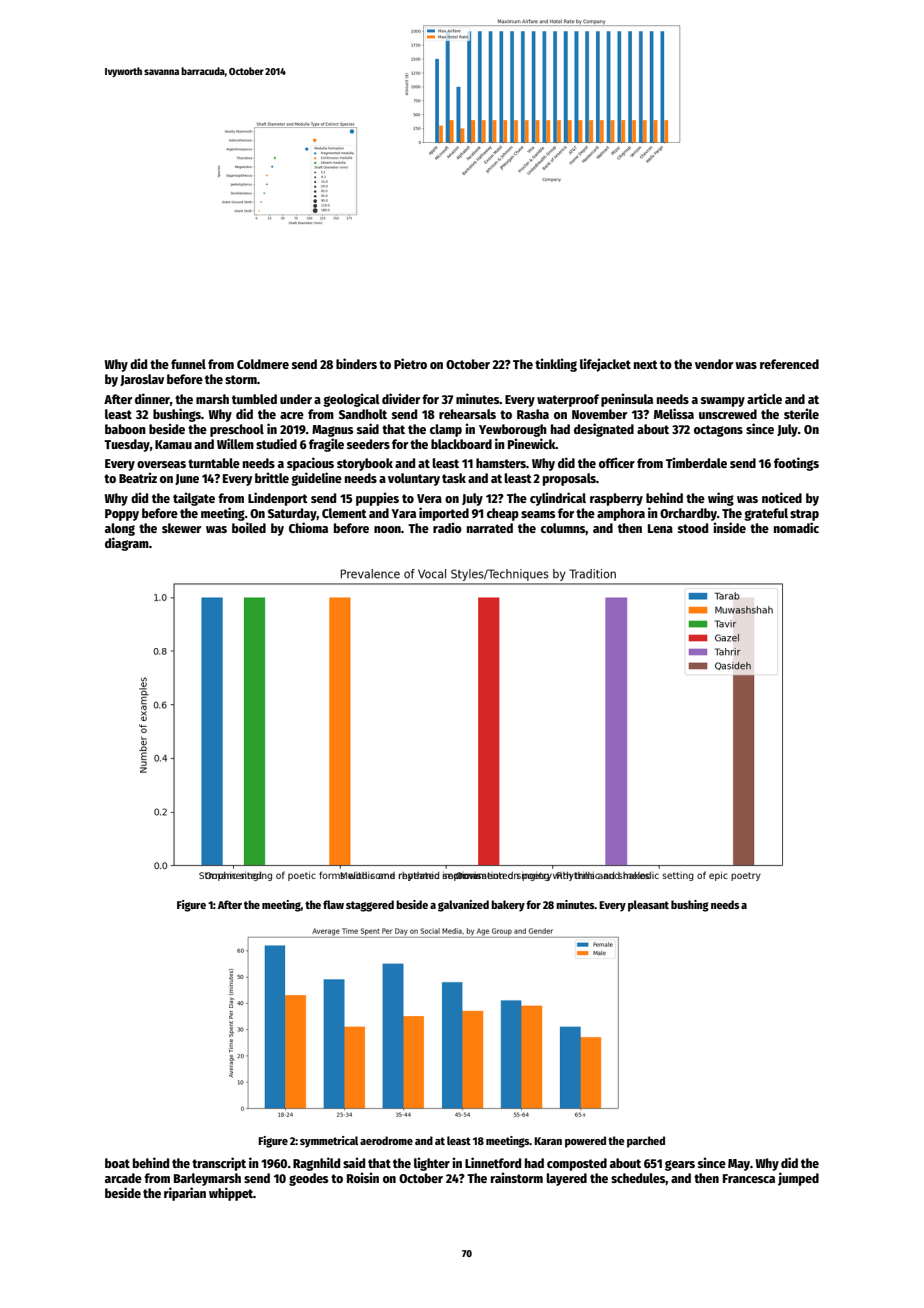  I want to click on pleasant, so click(648, 906).
